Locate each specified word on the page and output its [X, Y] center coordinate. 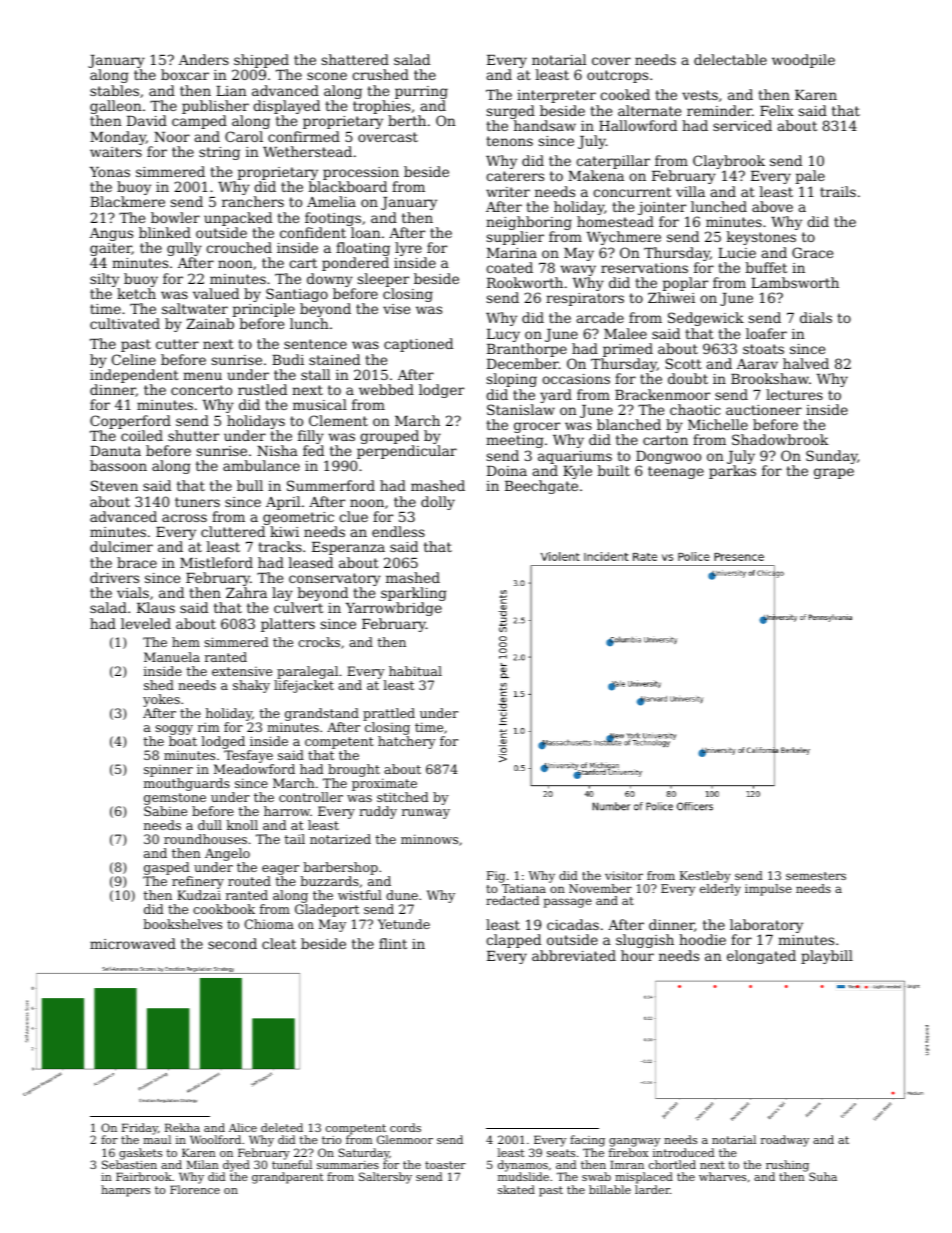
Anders [204, 59]
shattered [355, 59]
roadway [785, 1141]
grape [834, 473]
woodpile [803, 61]
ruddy [378, 812]
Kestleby [705, 877]
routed [249, 881]
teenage [676, 472]
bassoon [118, 465]
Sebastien [129, 1164]
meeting [515, 441]
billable [610, 1189]
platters [288, 625]
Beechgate [541, 487]
